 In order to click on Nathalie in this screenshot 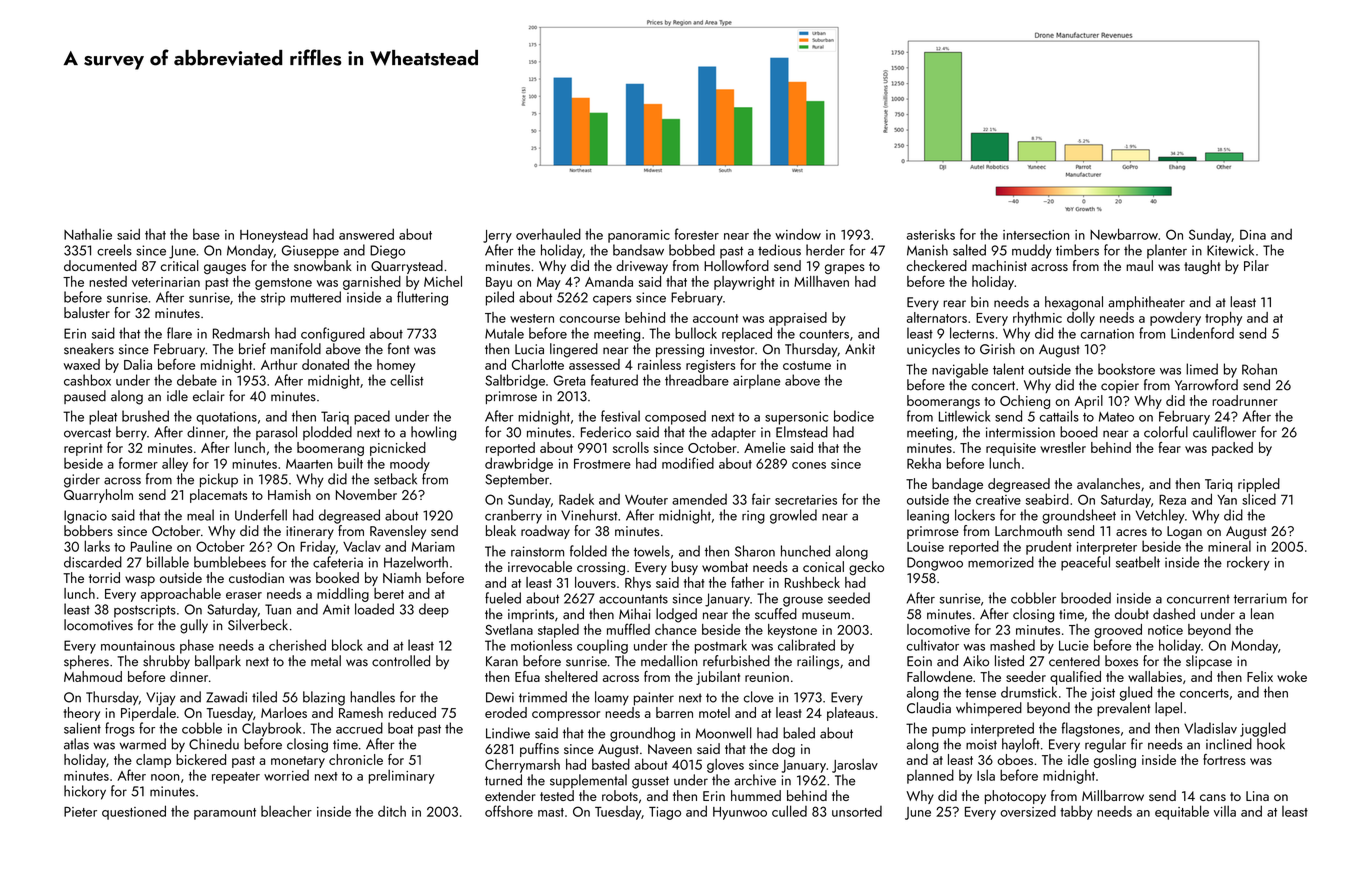, I will do `click(88, 234)`.
